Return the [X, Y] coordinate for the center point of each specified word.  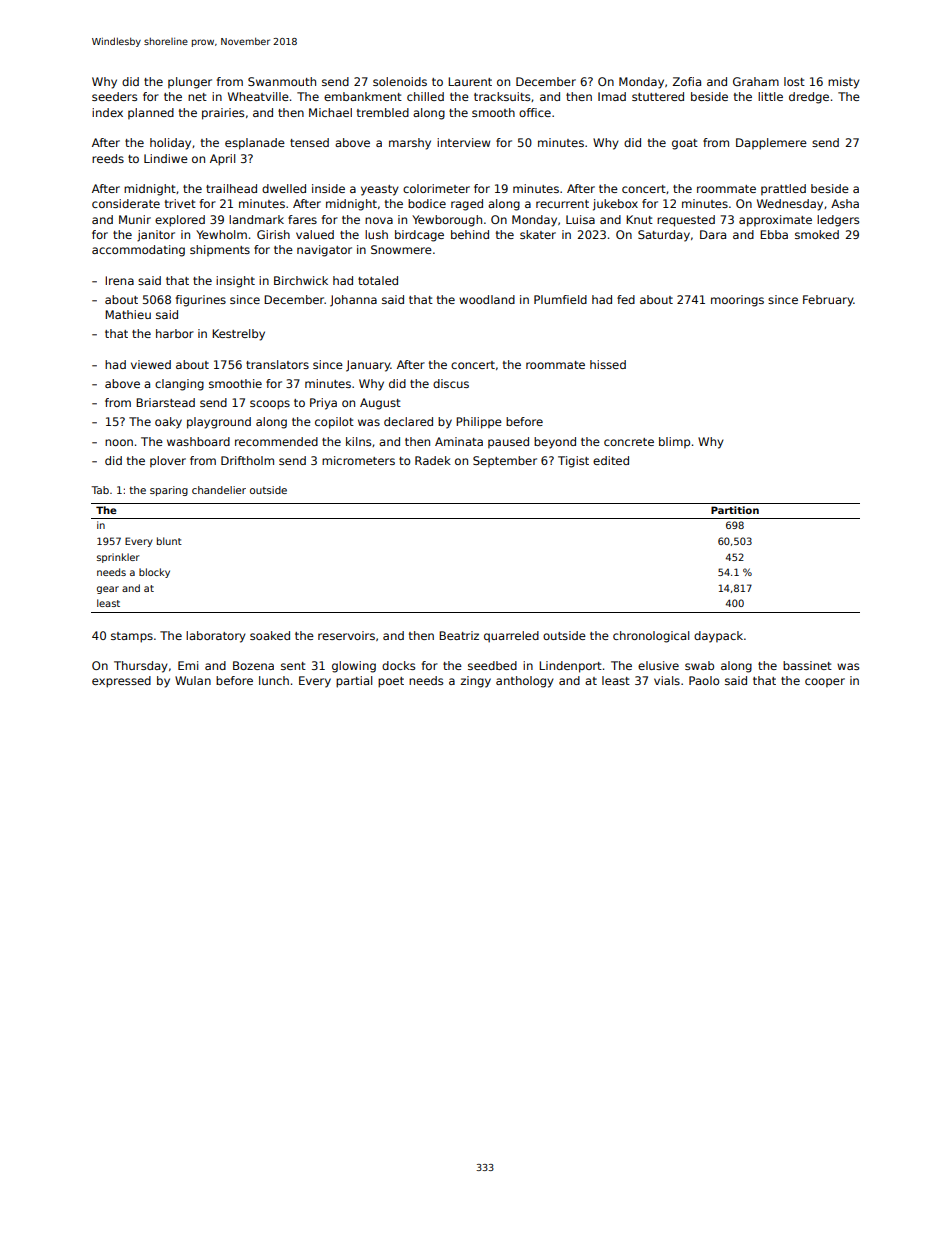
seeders [114, 96]
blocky [154, 573]
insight [235, 282]
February [828, 301]
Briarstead [165, 402]
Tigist [573, 462]
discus [451, 383]
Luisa [580, 219]
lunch [274, 680]
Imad [612, 96]
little [770, 96]
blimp [674, 443]
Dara [713, 234]
